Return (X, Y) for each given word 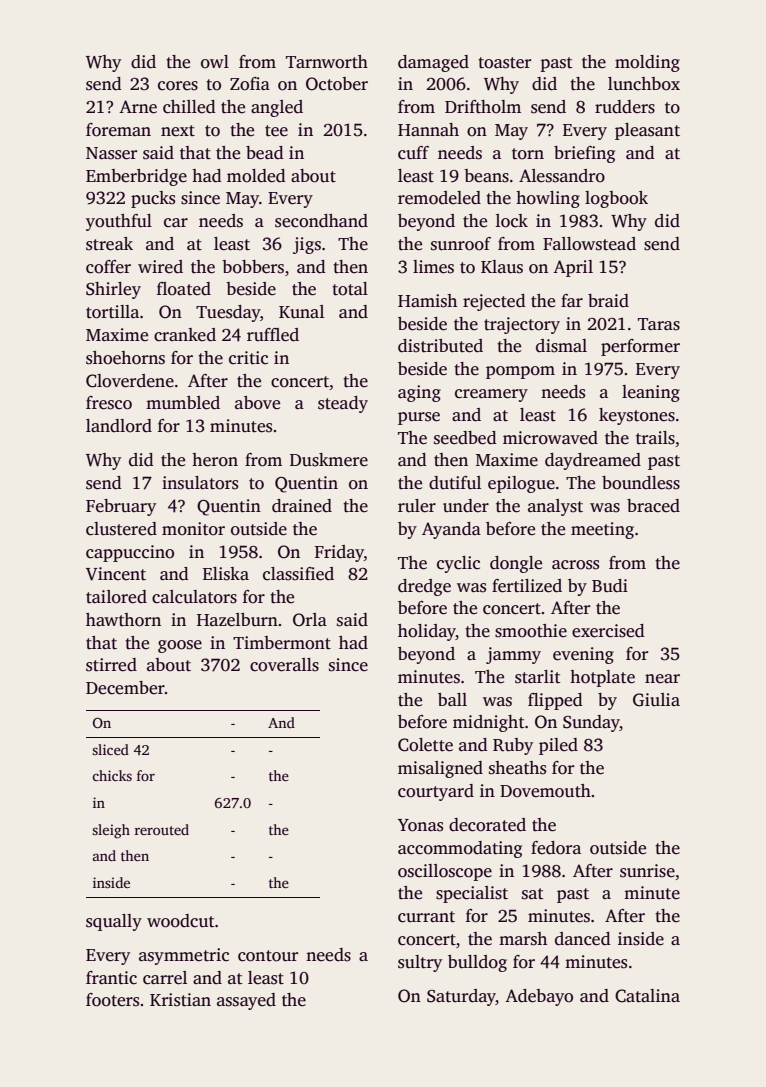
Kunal (301, 311)
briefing (584, 154)
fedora (556, 848)
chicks (112, 775)
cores (178, 86)
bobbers (253, 267)
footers (112, 1000)
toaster (504, 63)
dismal (561, 346)
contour (268, 956)
